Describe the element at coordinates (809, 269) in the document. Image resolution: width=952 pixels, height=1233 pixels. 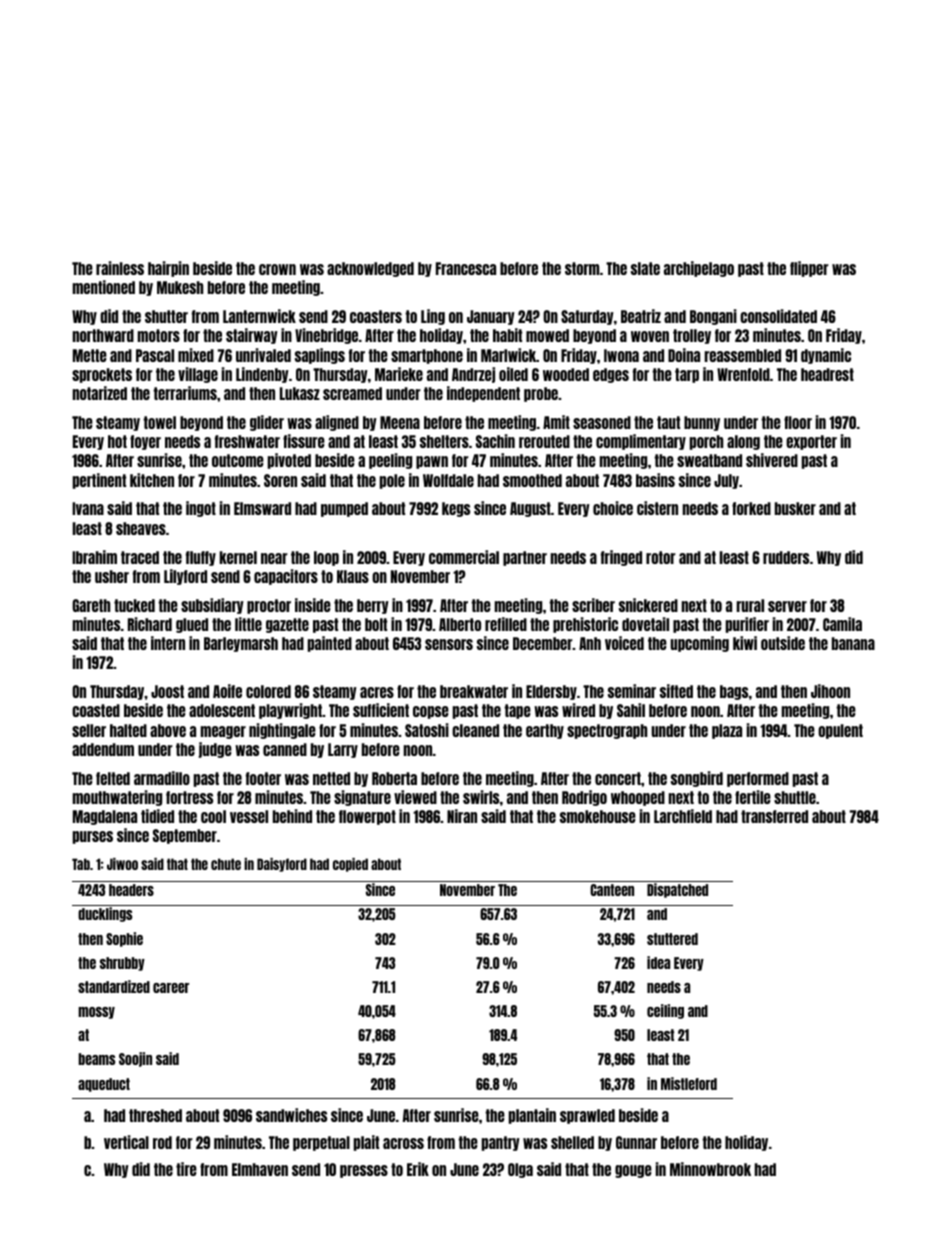
I see `flipper` at that location.
